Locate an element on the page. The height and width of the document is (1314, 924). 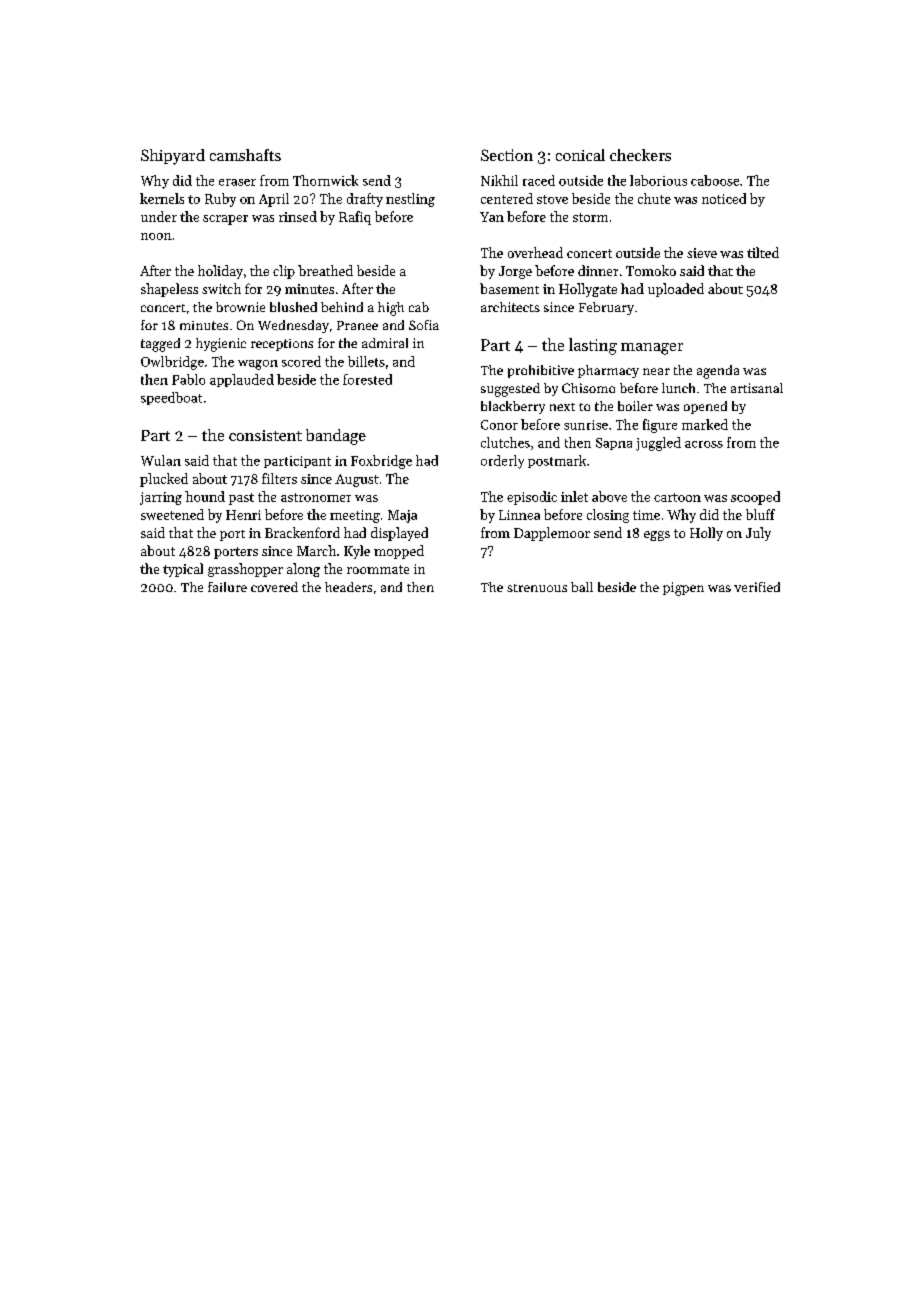
manager is located at coordinates (652, 349).
